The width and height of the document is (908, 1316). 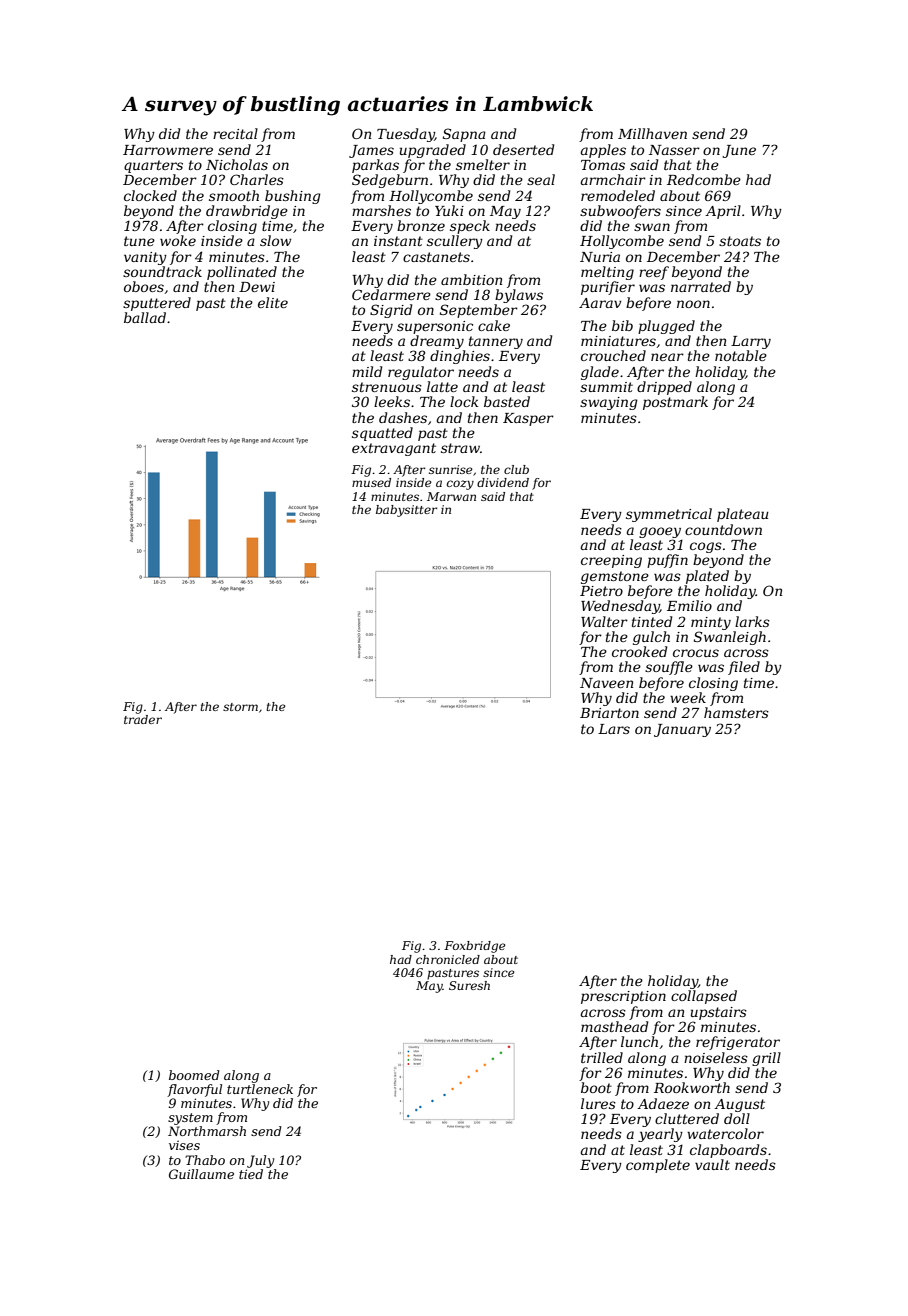 What do you see at coordinates (168, 150) in the document?
I see `Harrowmere` at bounding box center [168, 150].
